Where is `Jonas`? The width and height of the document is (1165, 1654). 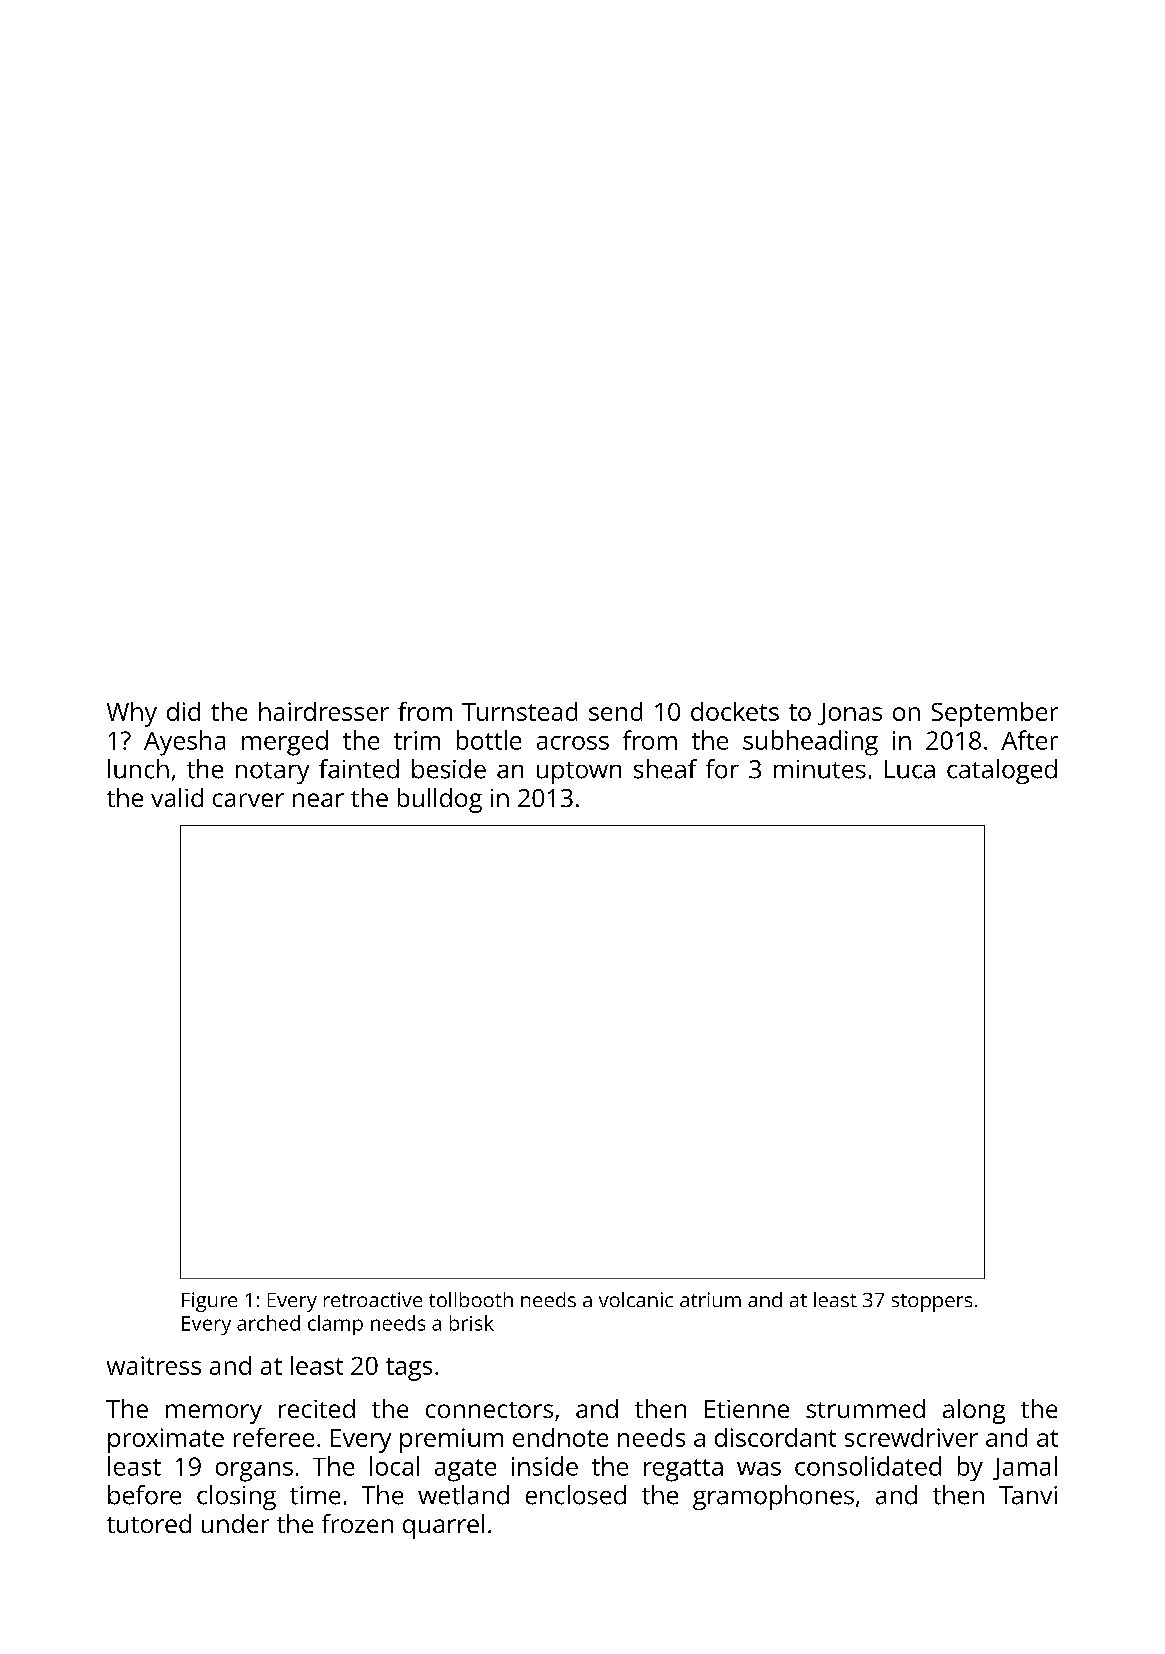 Jonas is located at coordinates (850, 714).
